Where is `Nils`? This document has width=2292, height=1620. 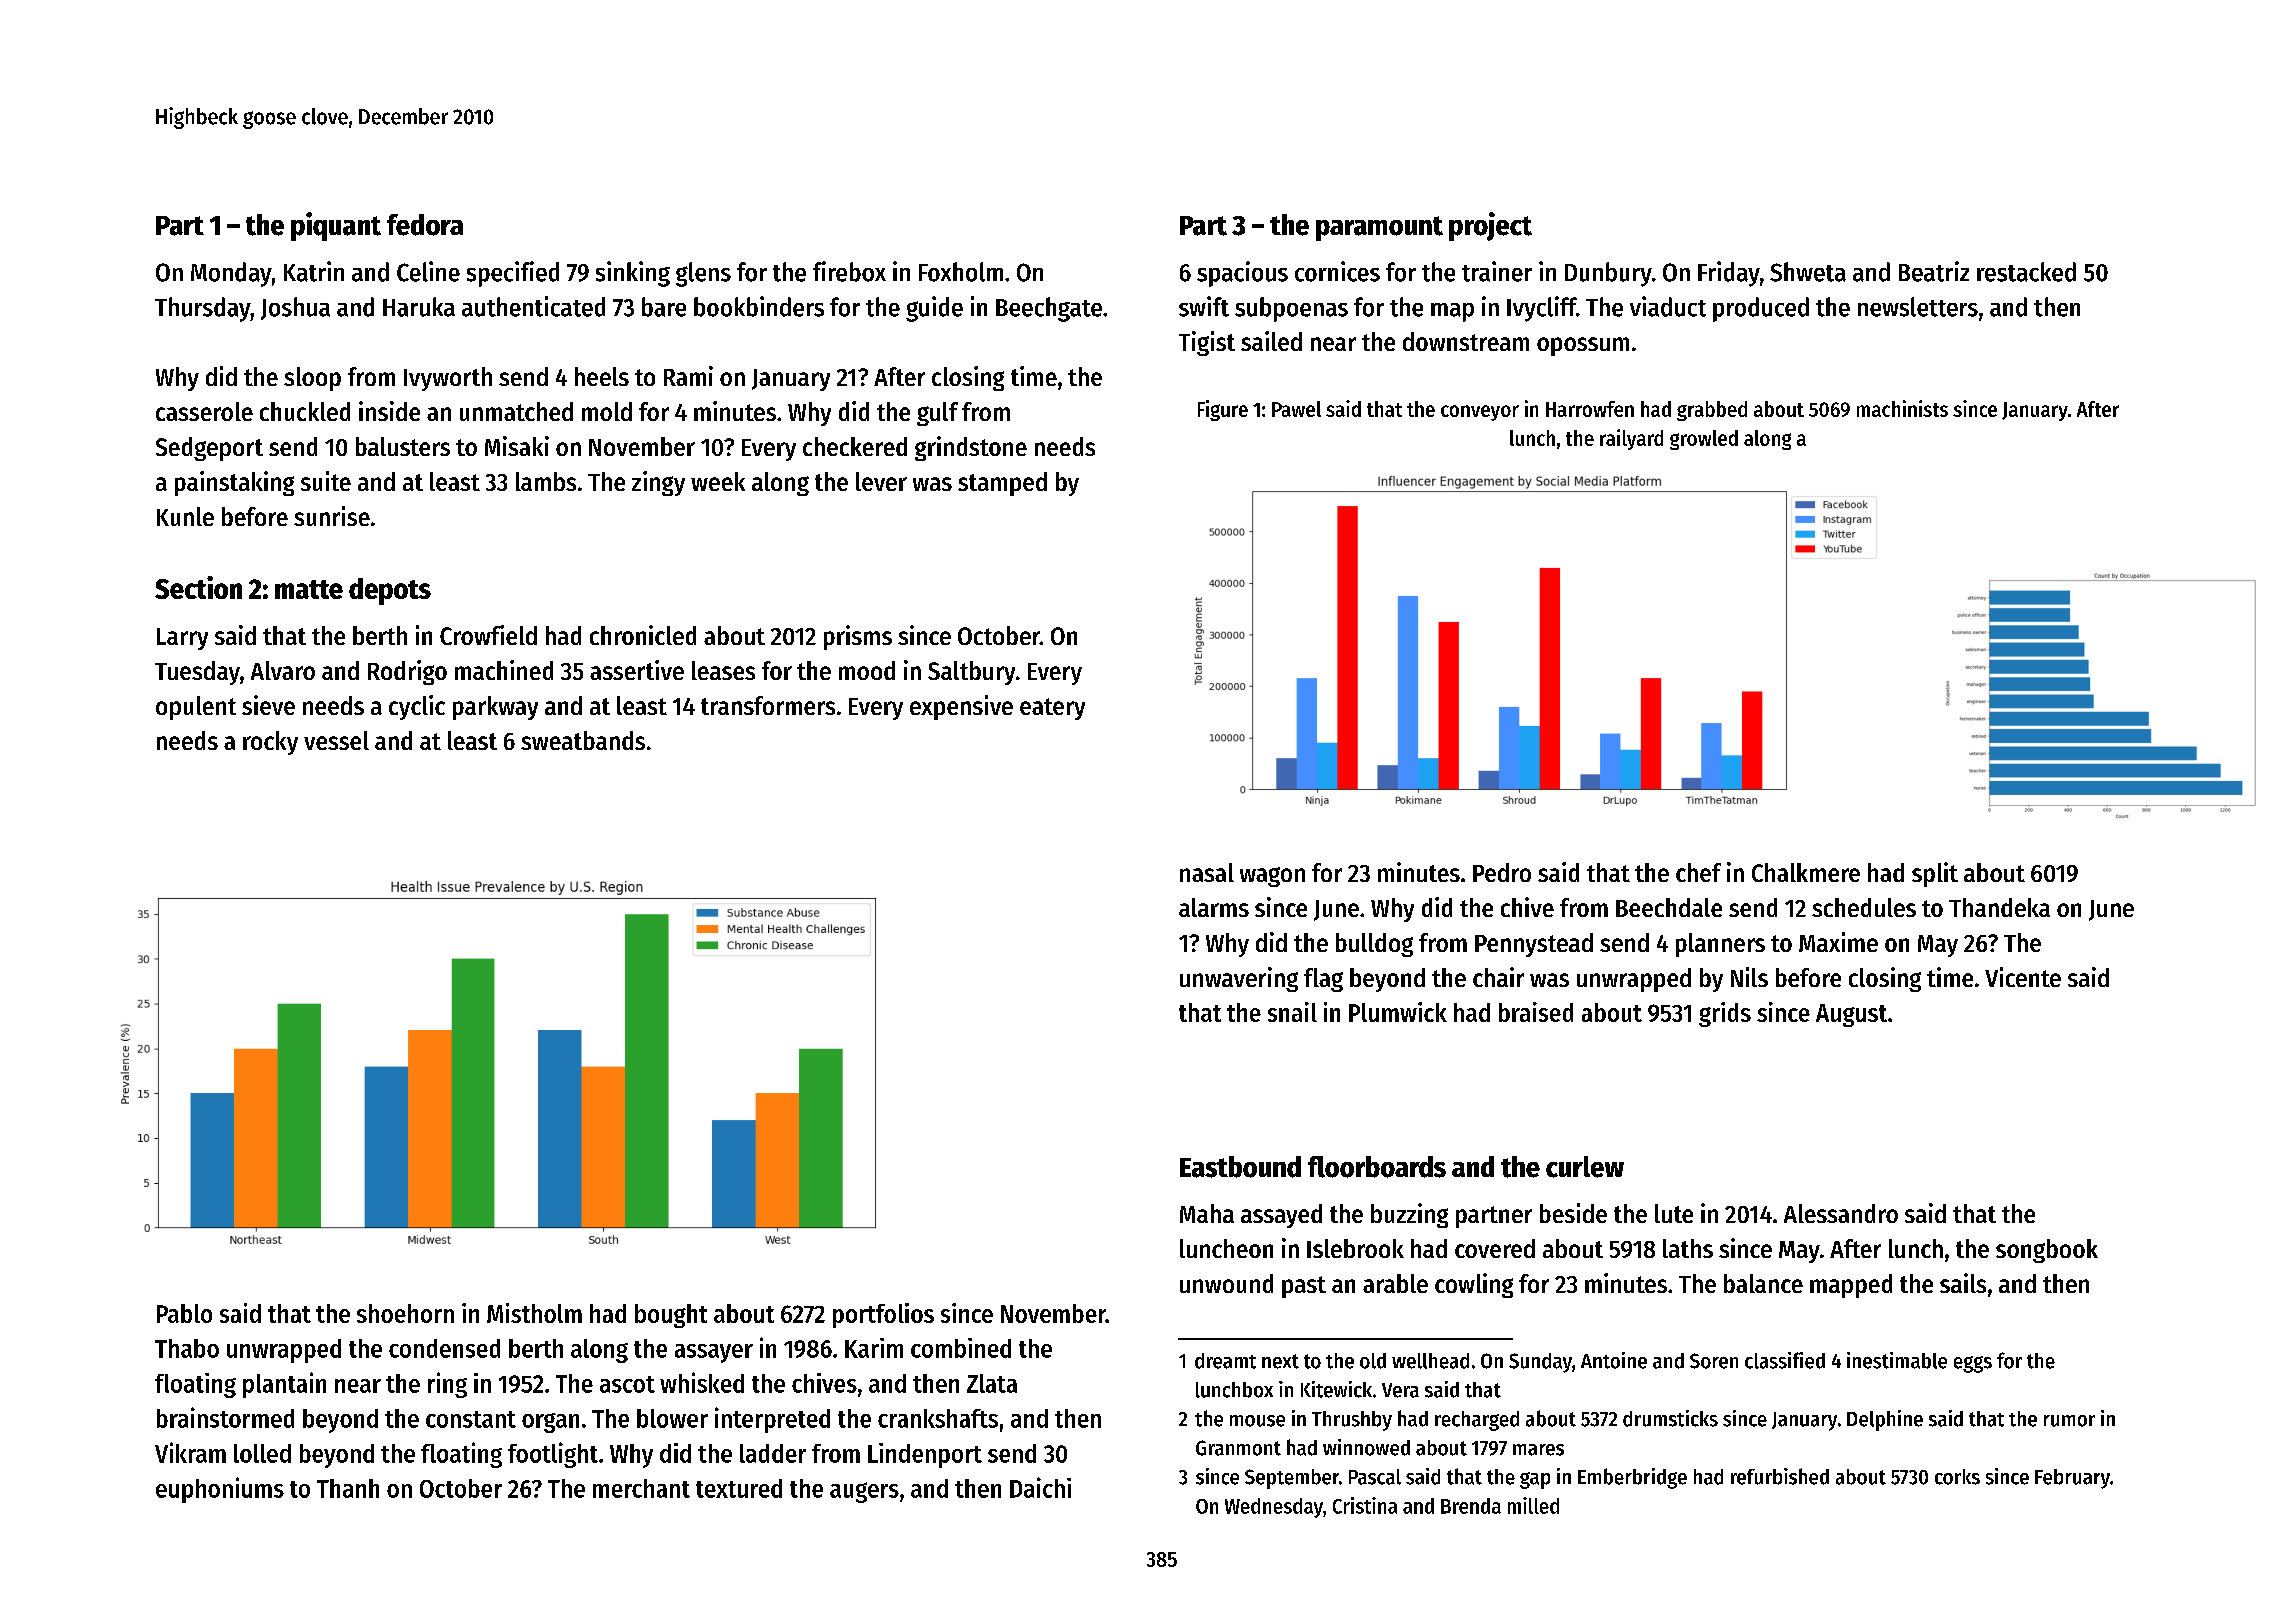
Nils is located at coordinates (1749, 977).
